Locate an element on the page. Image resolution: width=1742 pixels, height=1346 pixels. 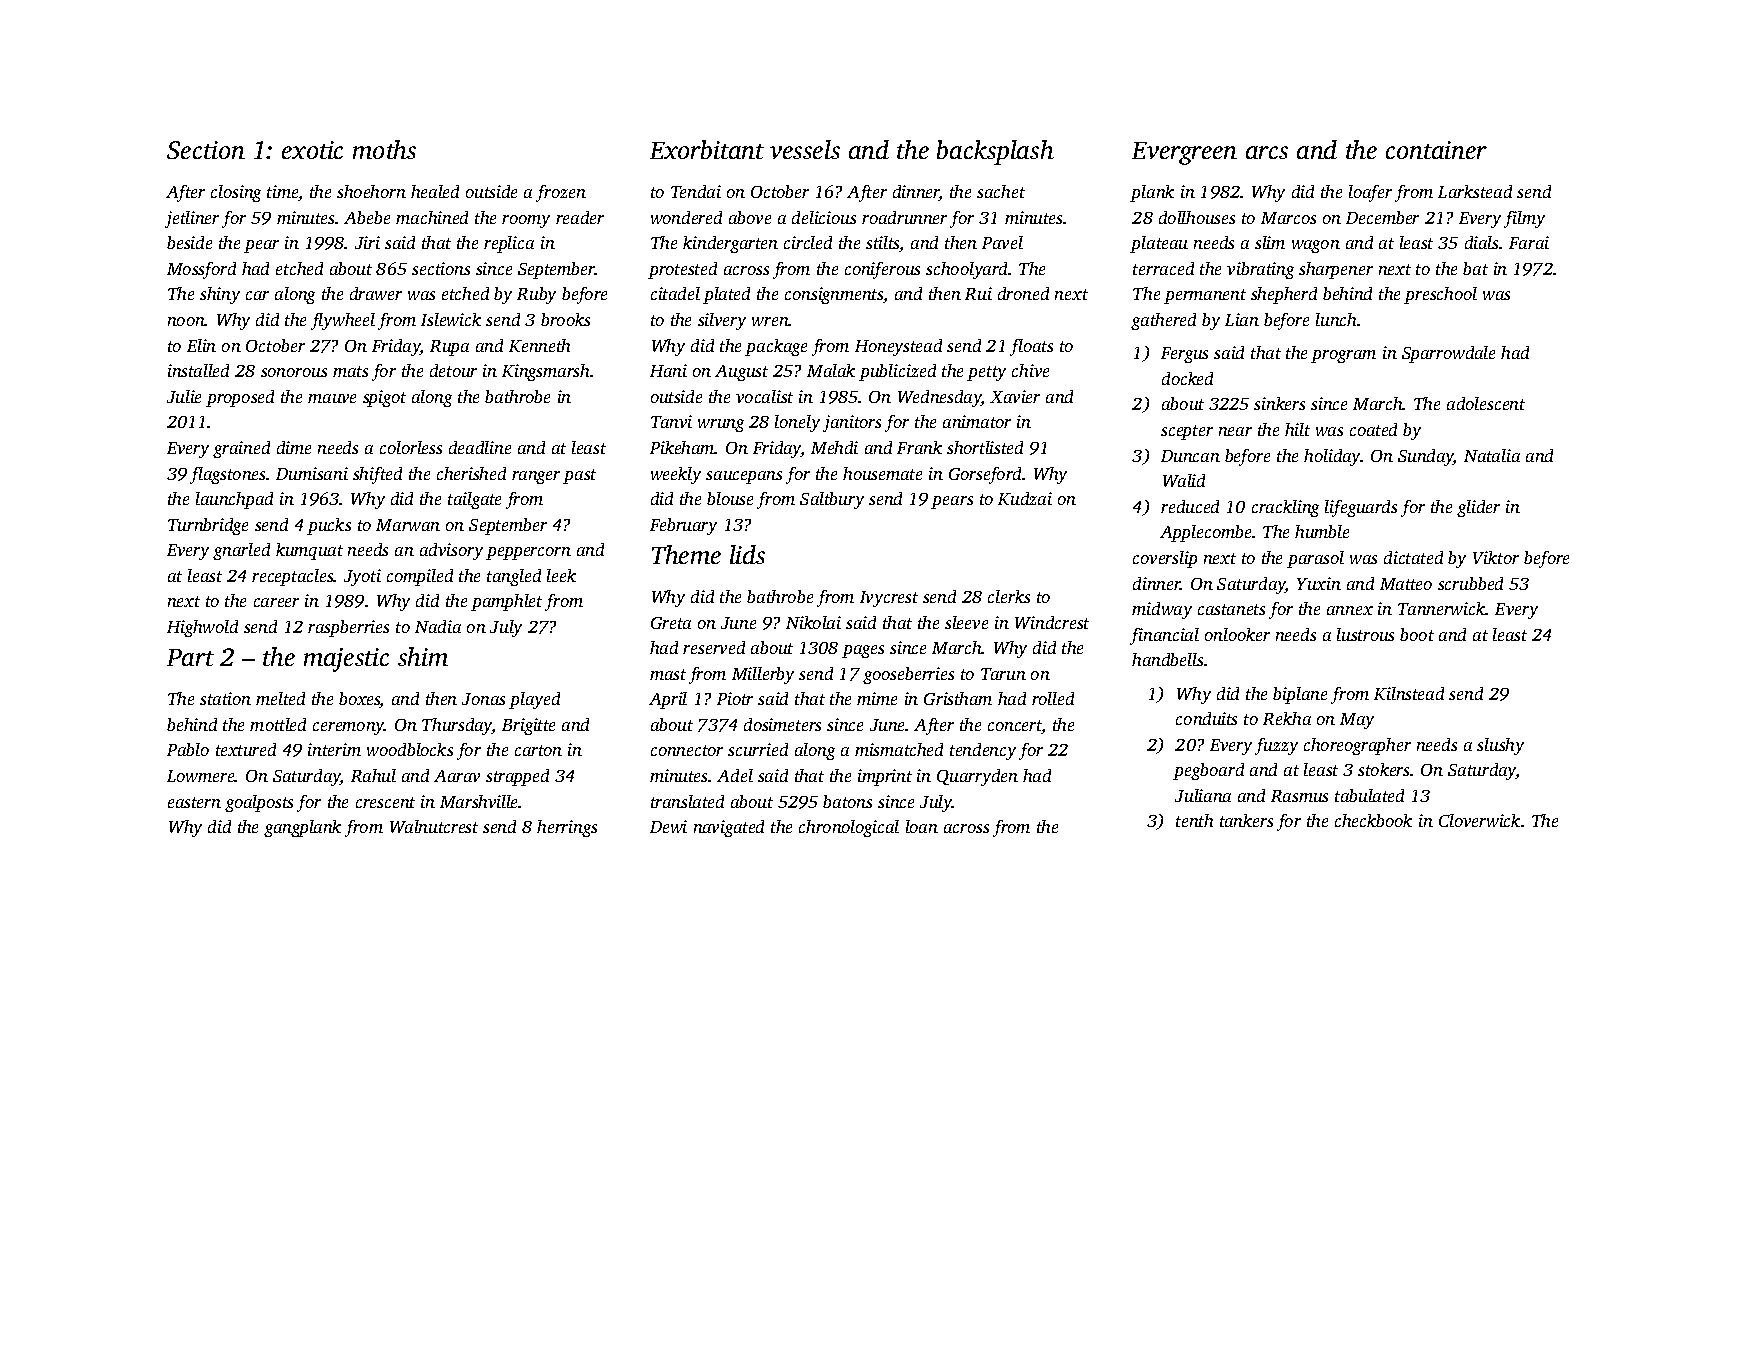
Hani is located at coordinates (668, 370).
